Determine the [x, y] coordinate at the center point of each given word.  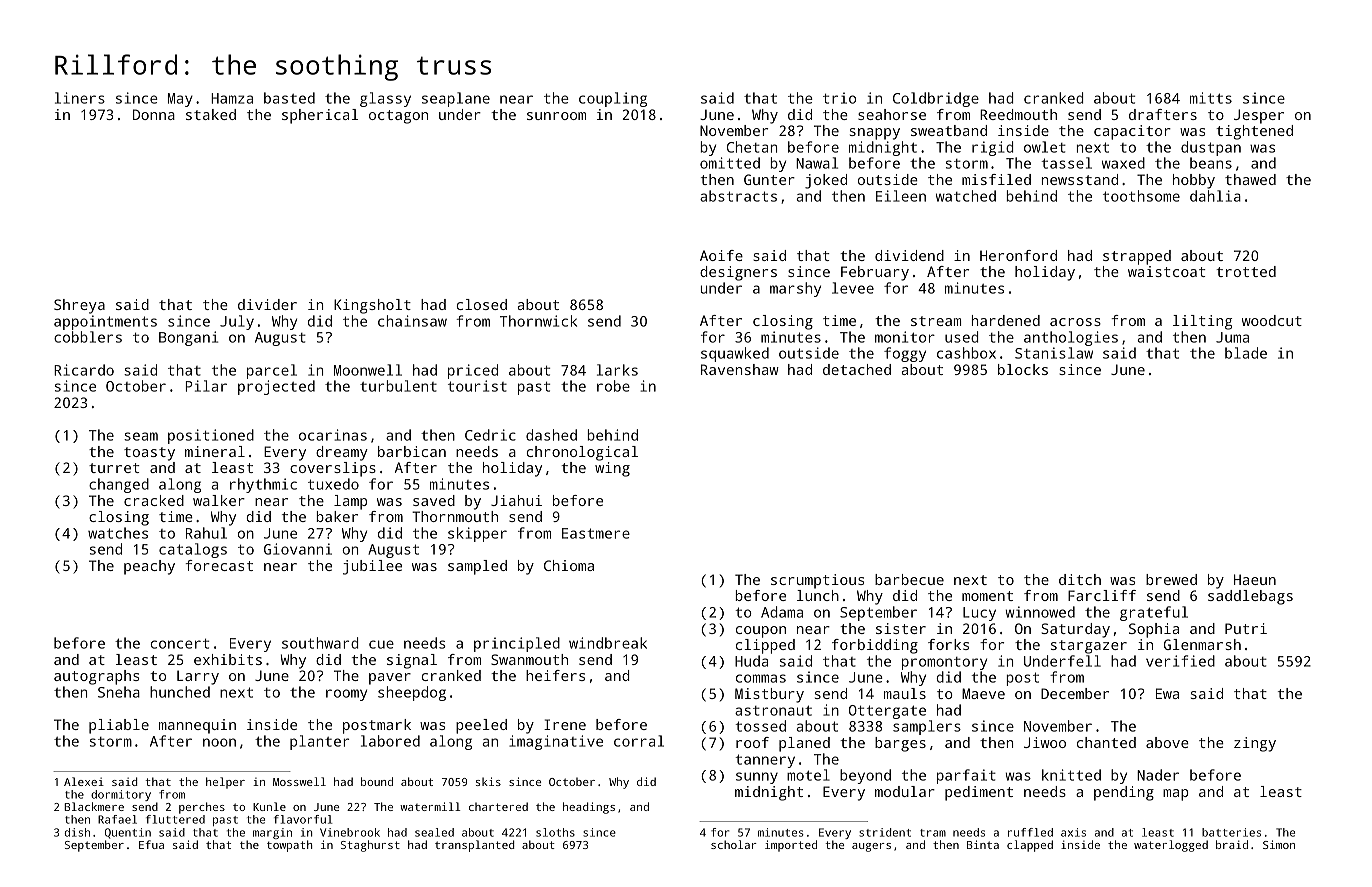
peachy [149, 567]
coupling [613, 99]
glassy [385, 99]
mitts [1211, 98]
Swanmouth [529, 659]
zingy [1255, 744]
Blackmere [94, 806]
